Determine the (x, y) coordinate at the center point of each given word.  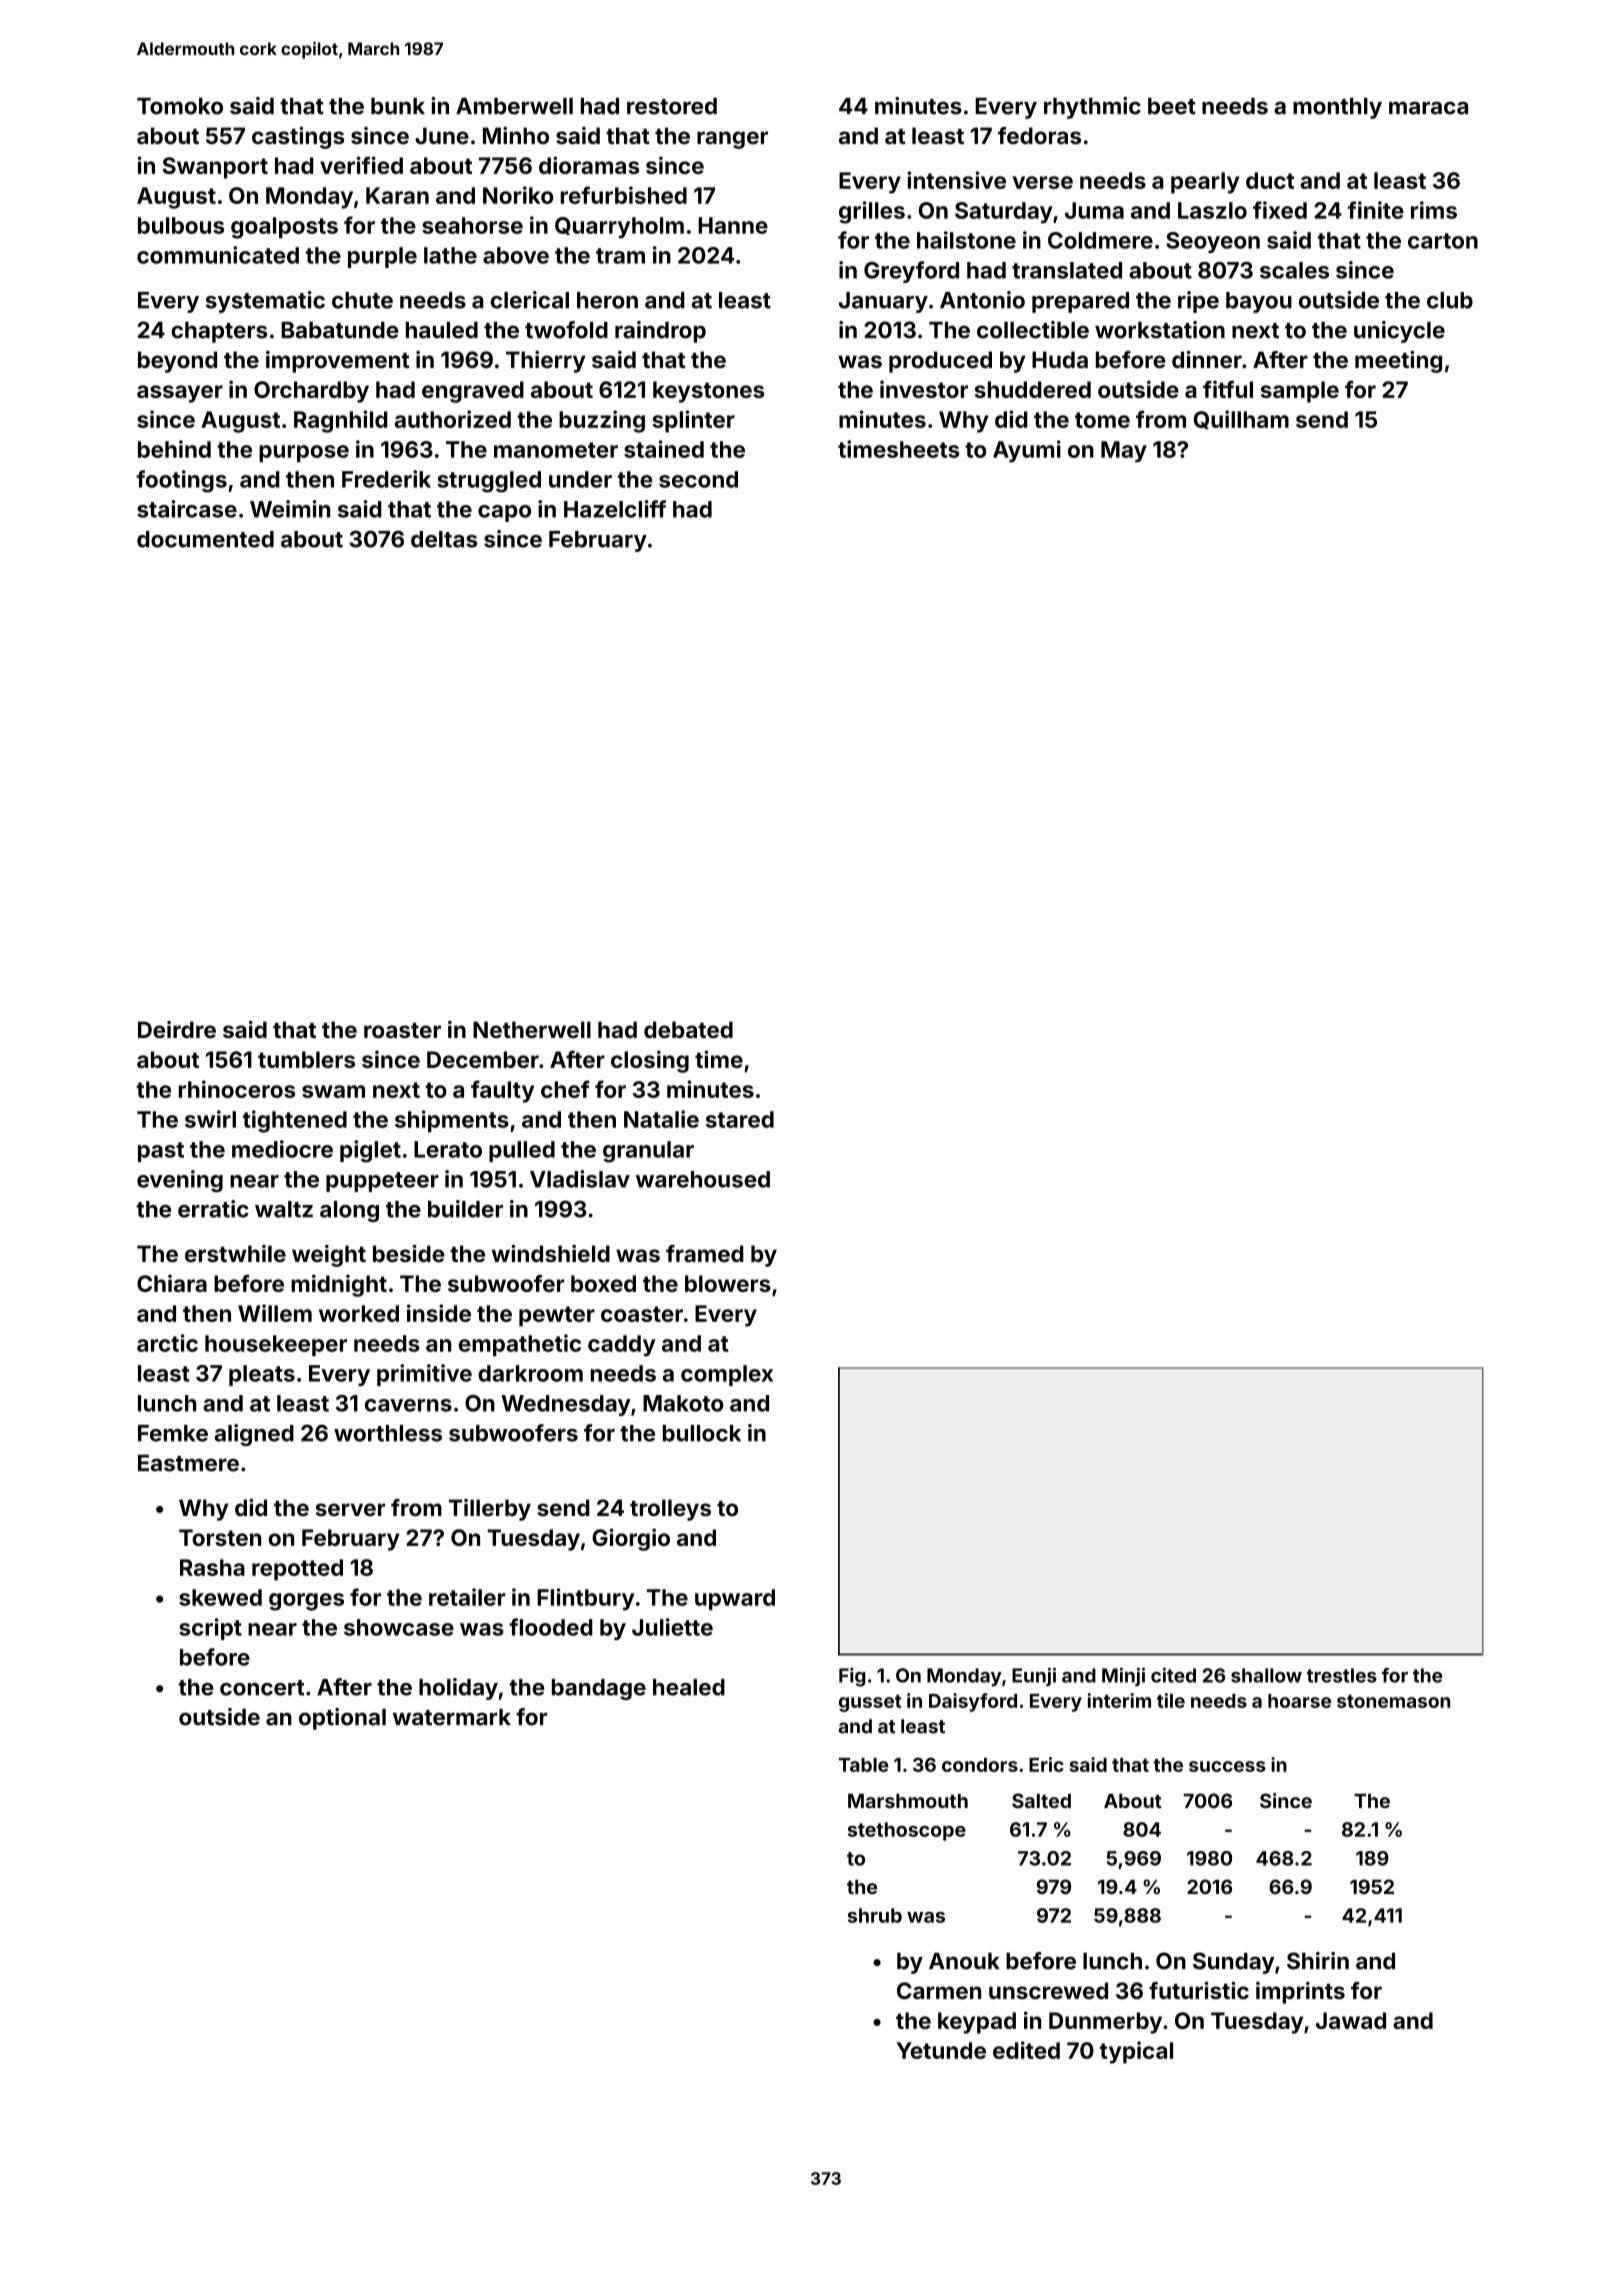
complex (727, 1375)
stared (740, 1119)
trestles (1342, 1675)
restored (672, 106)
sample (1300, 392)
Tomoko (180, 106)
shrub (875, 1915)
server (350, 1509)
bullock (702, 1433)
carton (1443, 241)
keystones (708, 392)
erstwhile (235, 1253)
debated (688, 1029)
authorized (453, 419)
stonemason (1393, 1701)
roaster (402, 1030)
